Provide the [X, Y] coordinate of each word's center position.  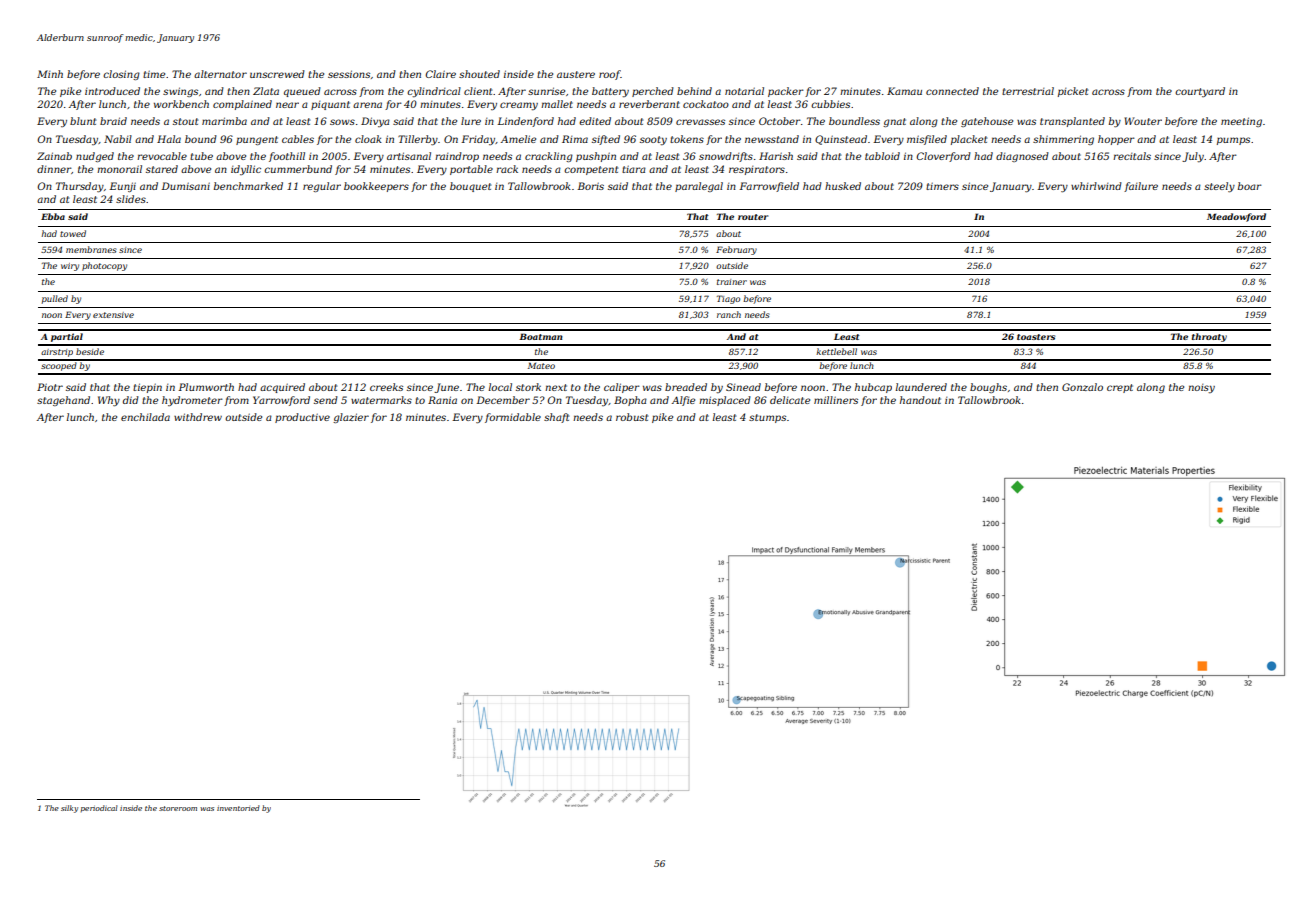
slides [131, 199]
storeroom [178, 808]
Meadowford [1236, 217]
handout [920, 400]
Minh [50, 74]
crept [1120, 388]
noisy [1201, 388]
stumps [767, 418]
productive [302, 418]
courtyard [1200, 92]
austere [576, 74]
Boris [590, 186]
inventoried [238, 808]
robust [632, 417]
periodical [99, 808]
